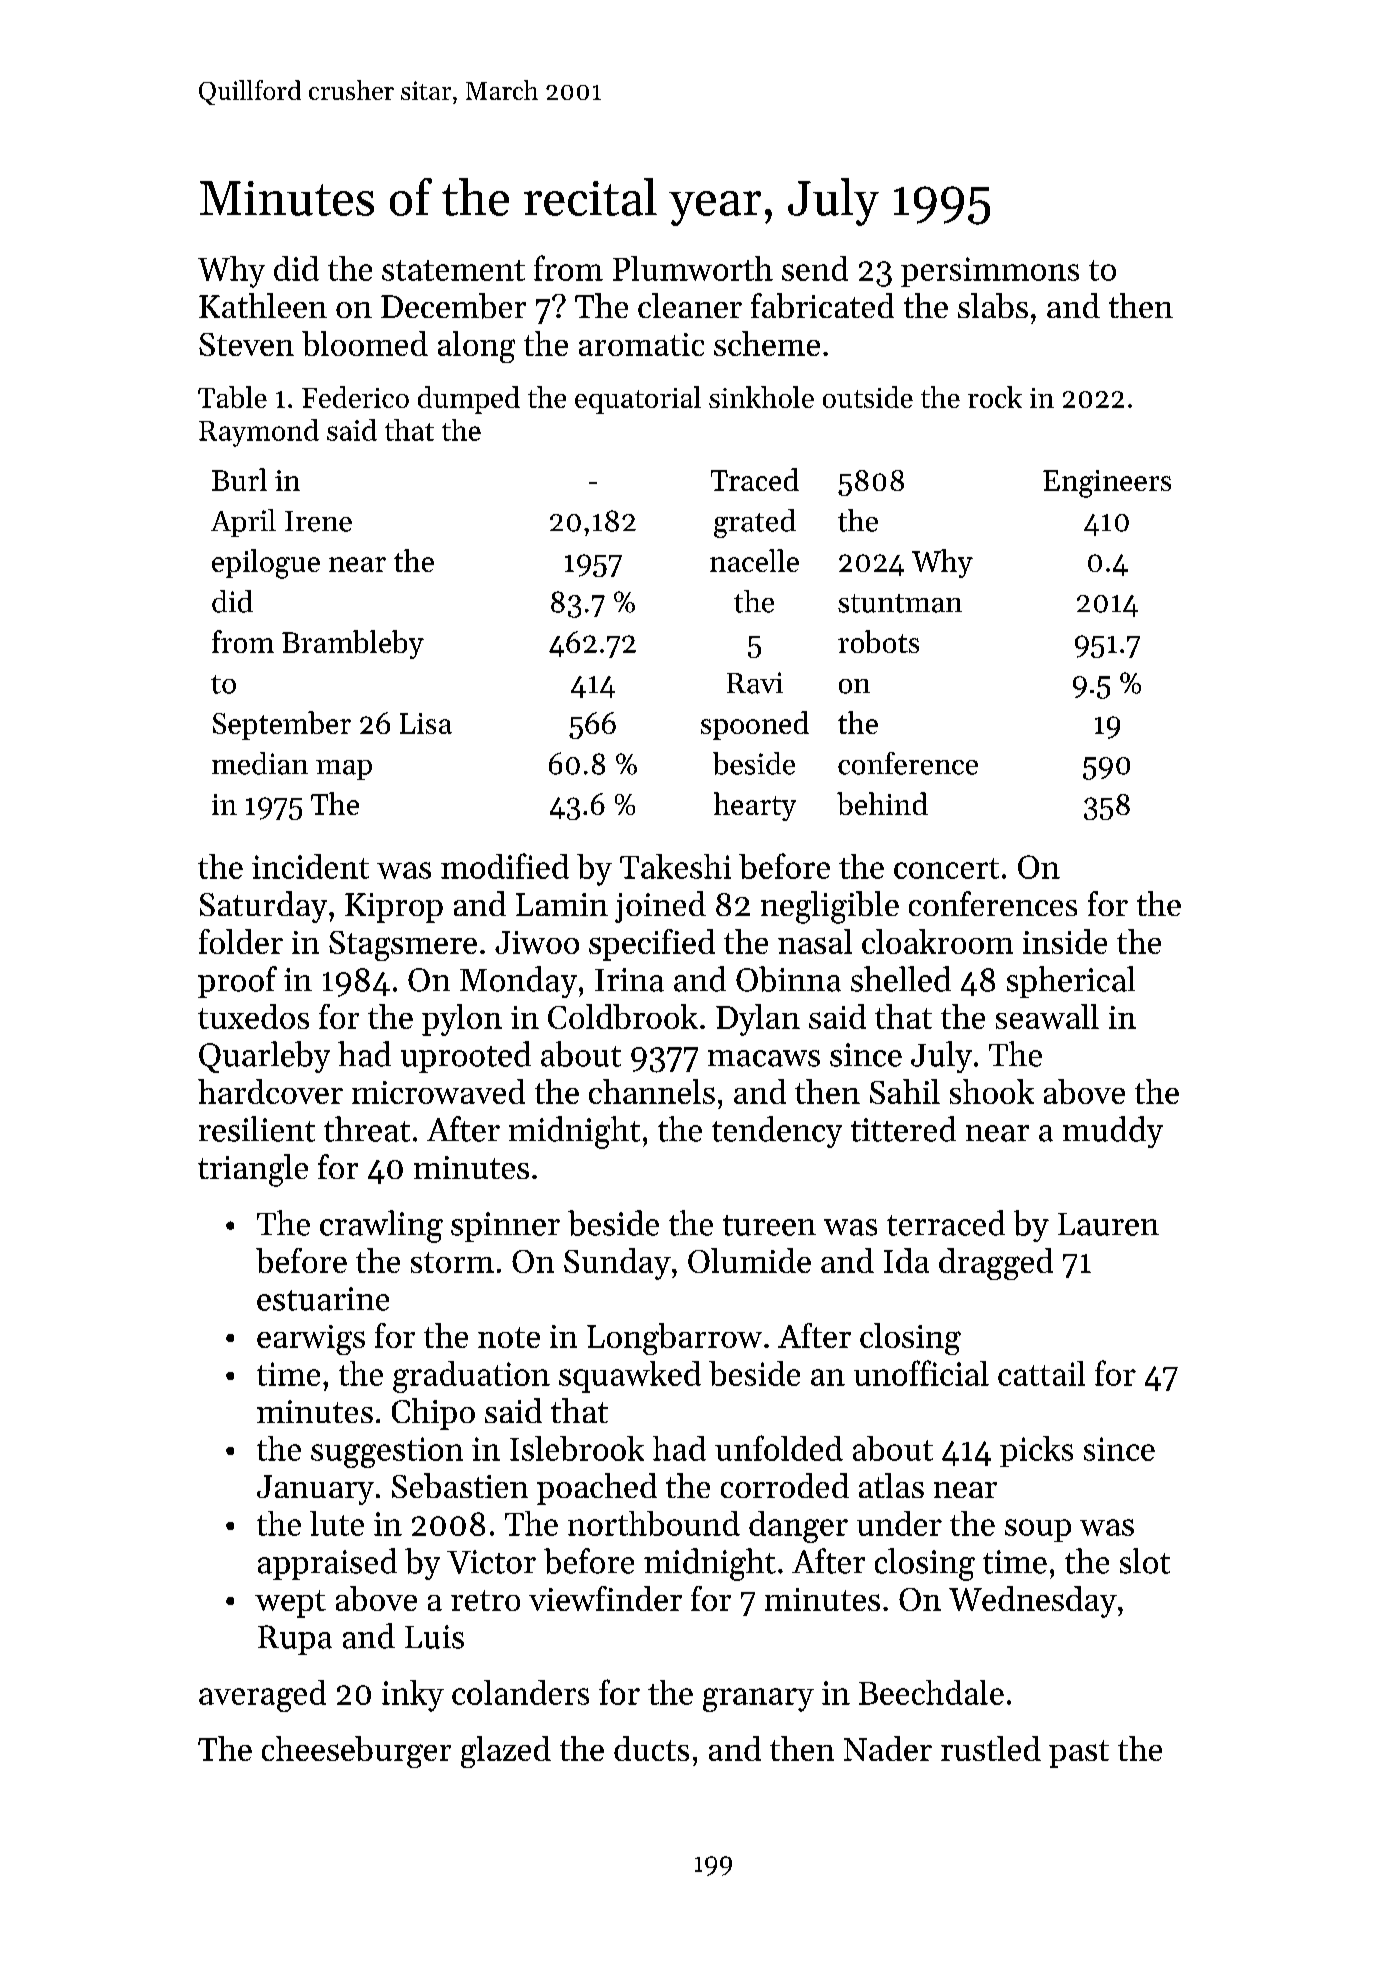 The image size is (1386, 1969). Describe the element at coordinates (798, 1527) in the page. I see `danger` at that location.
